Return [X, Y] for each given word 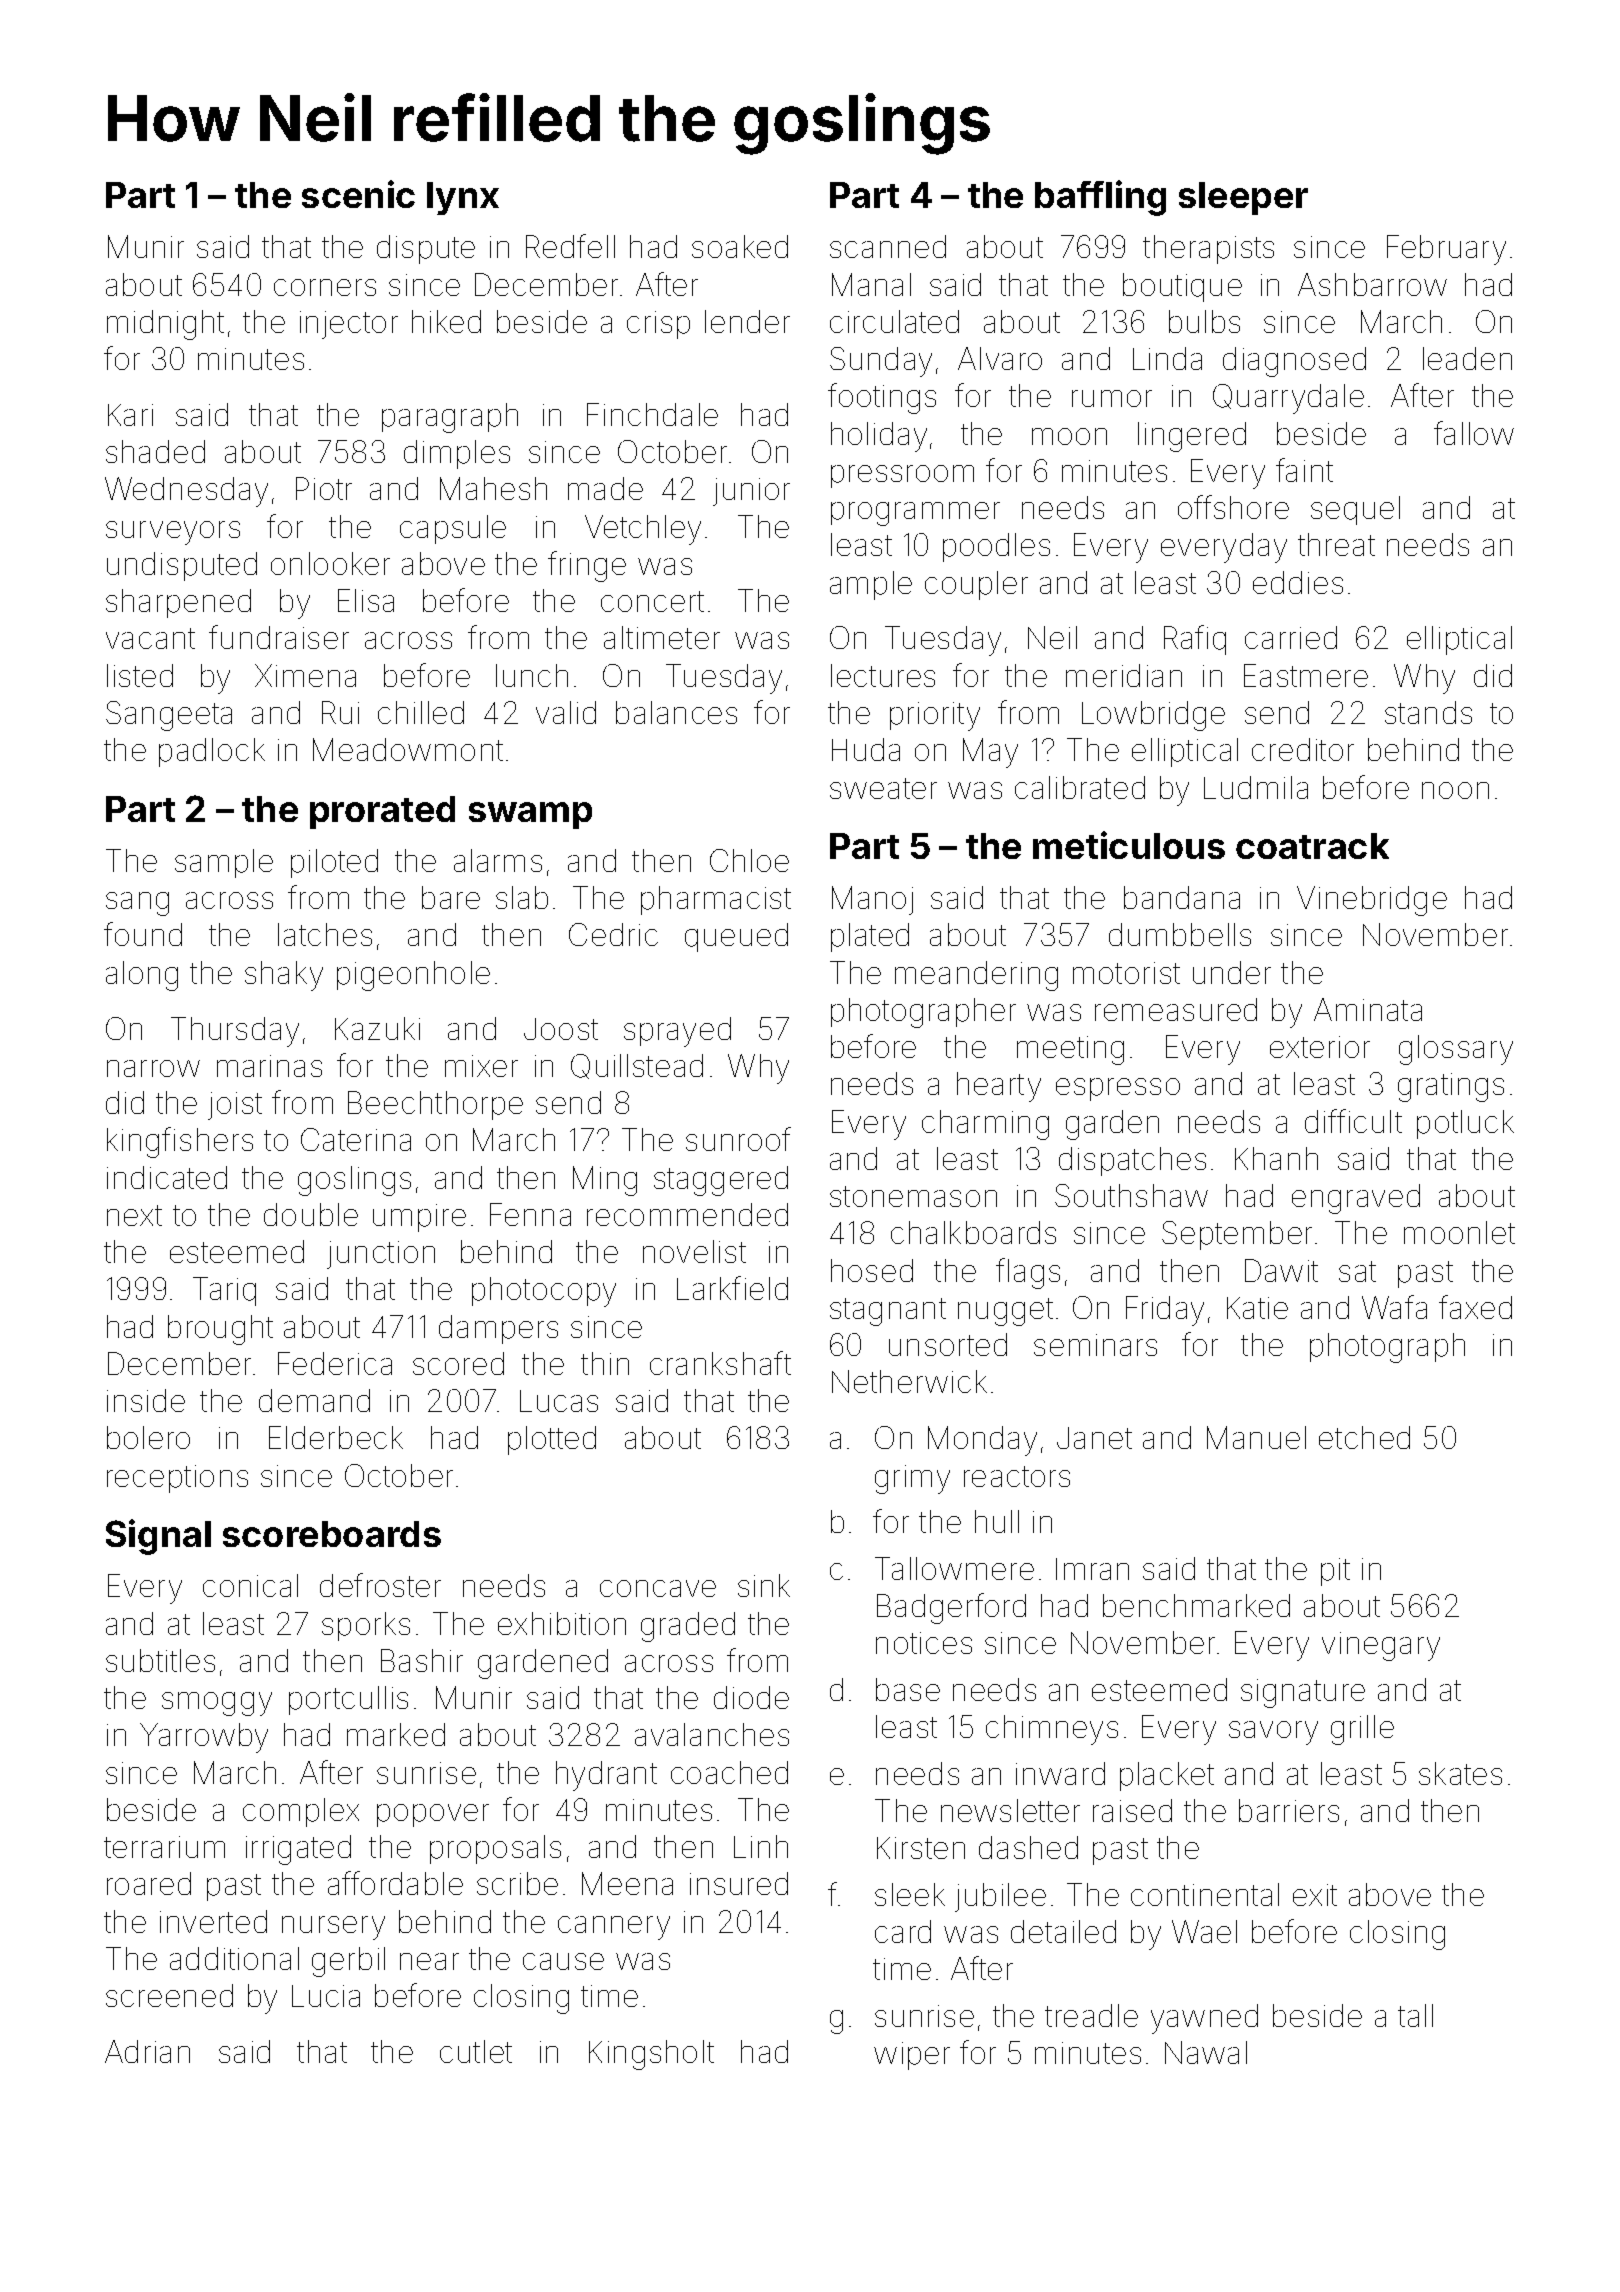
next [134, 1215]
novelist [694, 1251]
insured [739, 1883]
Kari [130, 415]
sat [1357, 1271]
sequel [1355, 510]
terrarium [164, 1847]
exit [1315, 1895]
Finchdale [652, 414]
